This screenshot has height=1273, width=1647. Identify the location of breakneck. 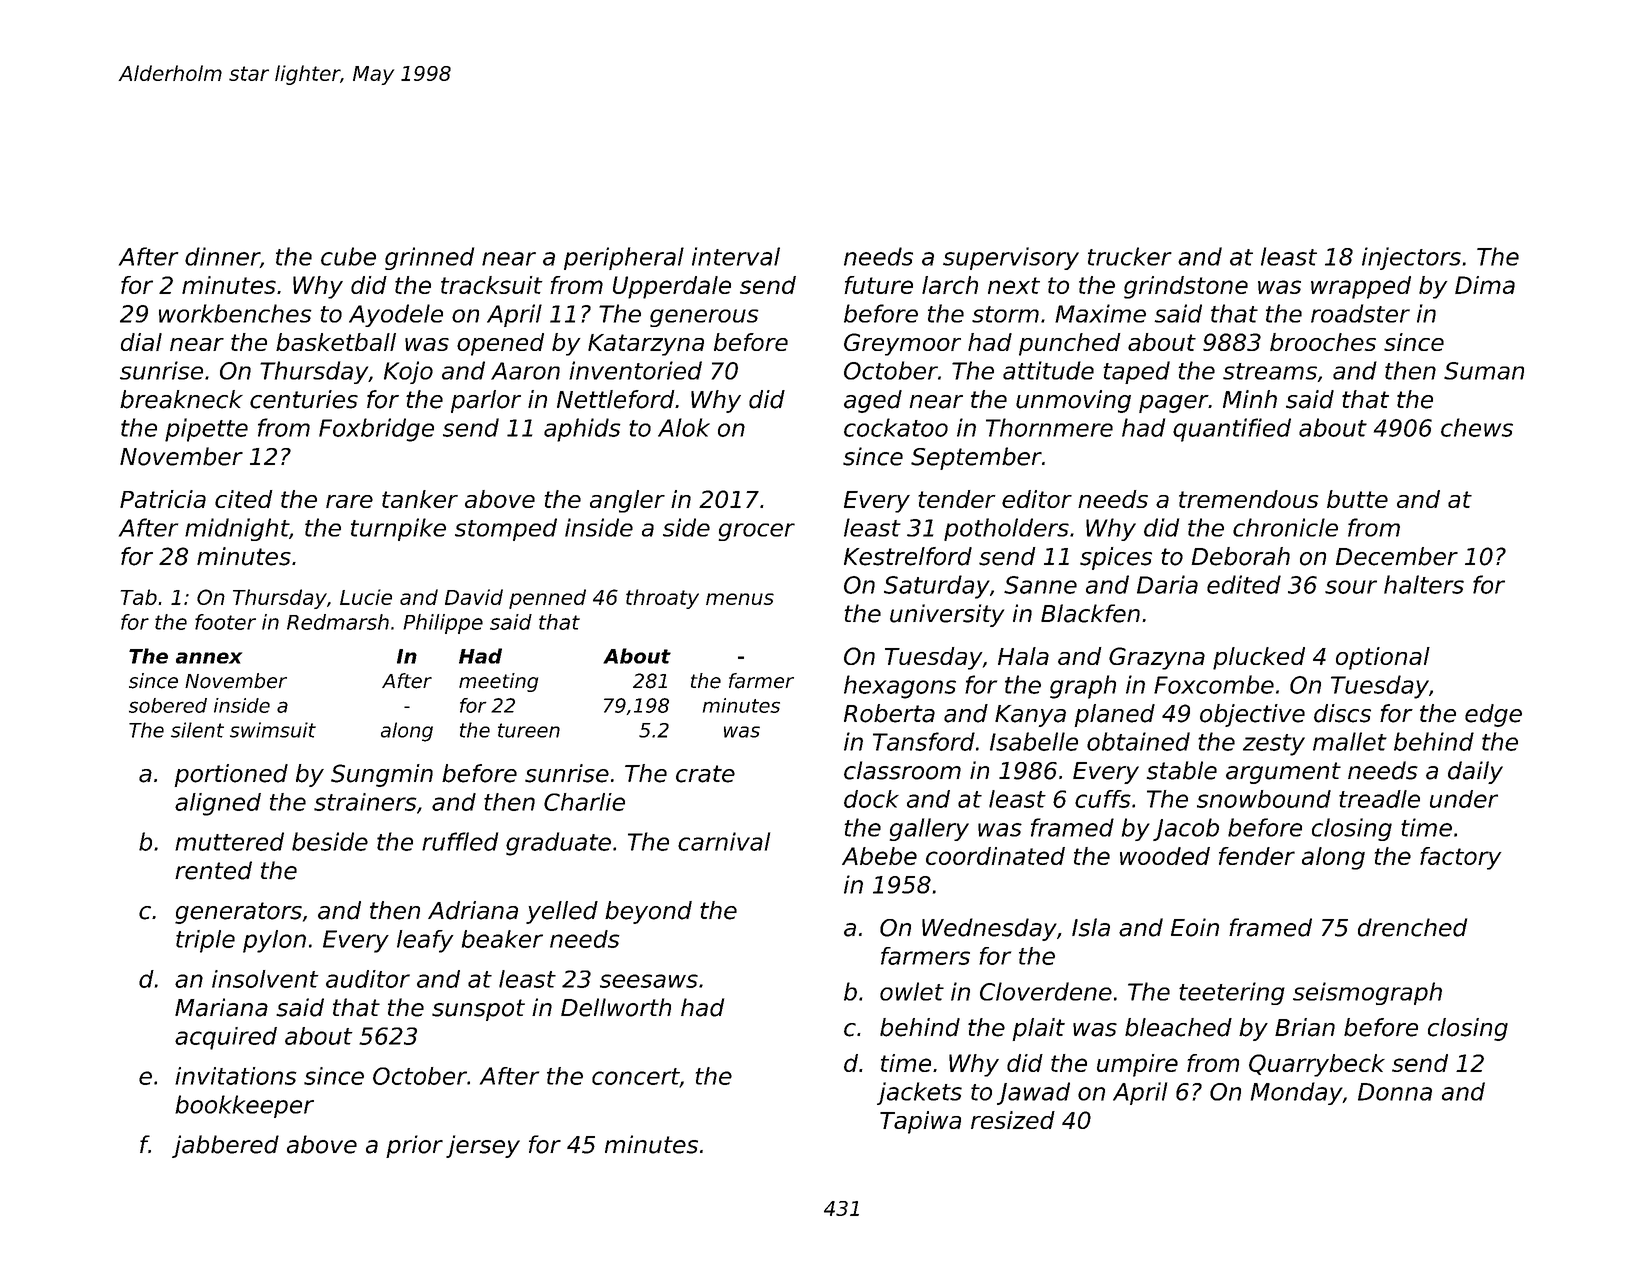
(181, 399).
